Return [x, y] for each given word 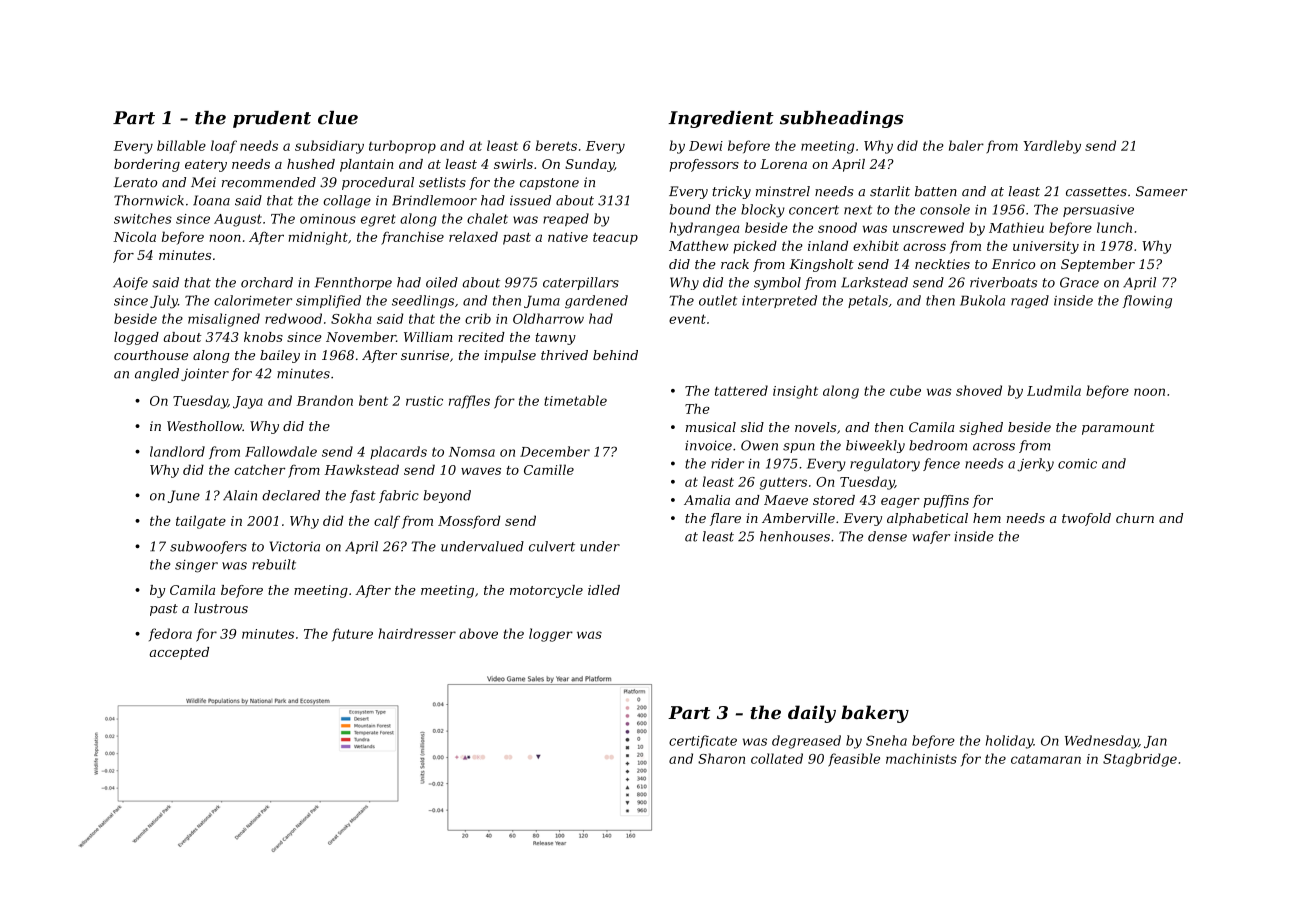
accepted [179, 653]
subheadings [841, 119]
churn [1135, 518]
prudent [272, 119]
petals [868, 301]
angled [157, 374]
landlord [177, 451]
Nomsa [472, 452]
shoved [979, 390]
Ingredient [721, 119]
